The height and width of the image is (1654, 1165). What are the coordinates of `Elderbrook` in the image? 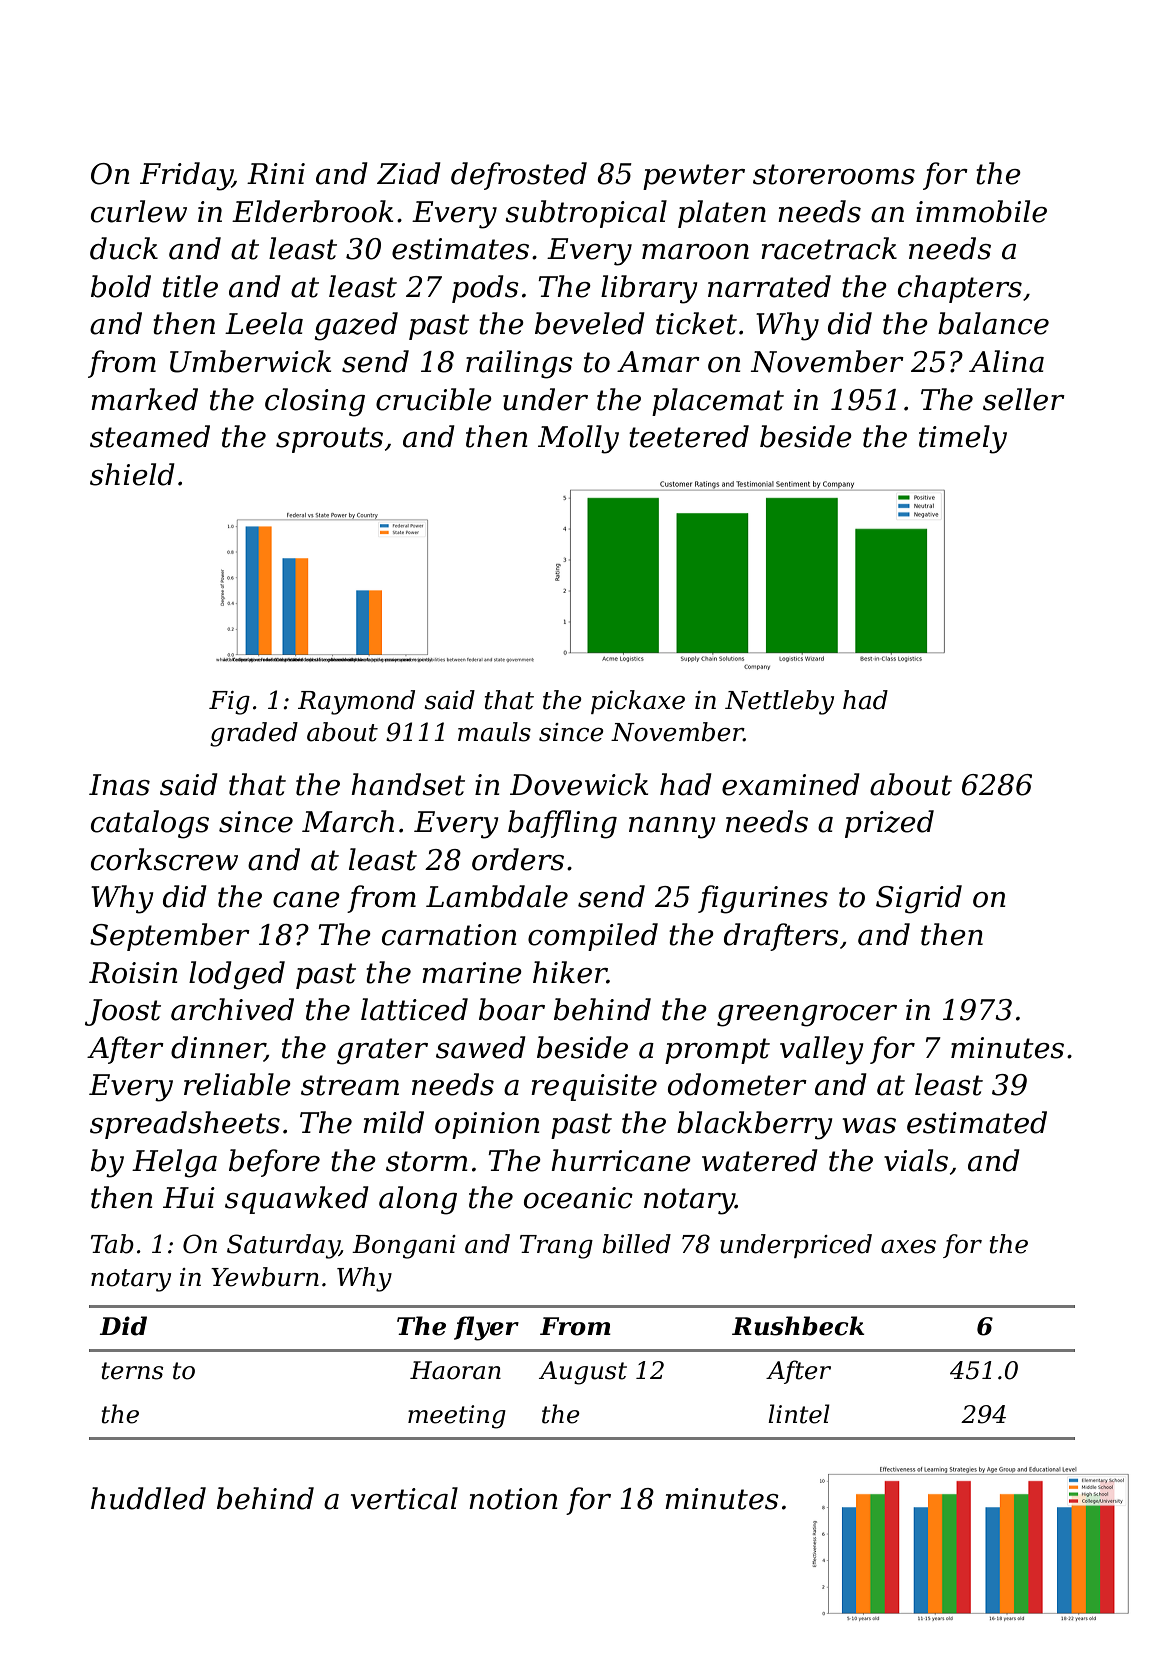 It's located at (312, 211).
